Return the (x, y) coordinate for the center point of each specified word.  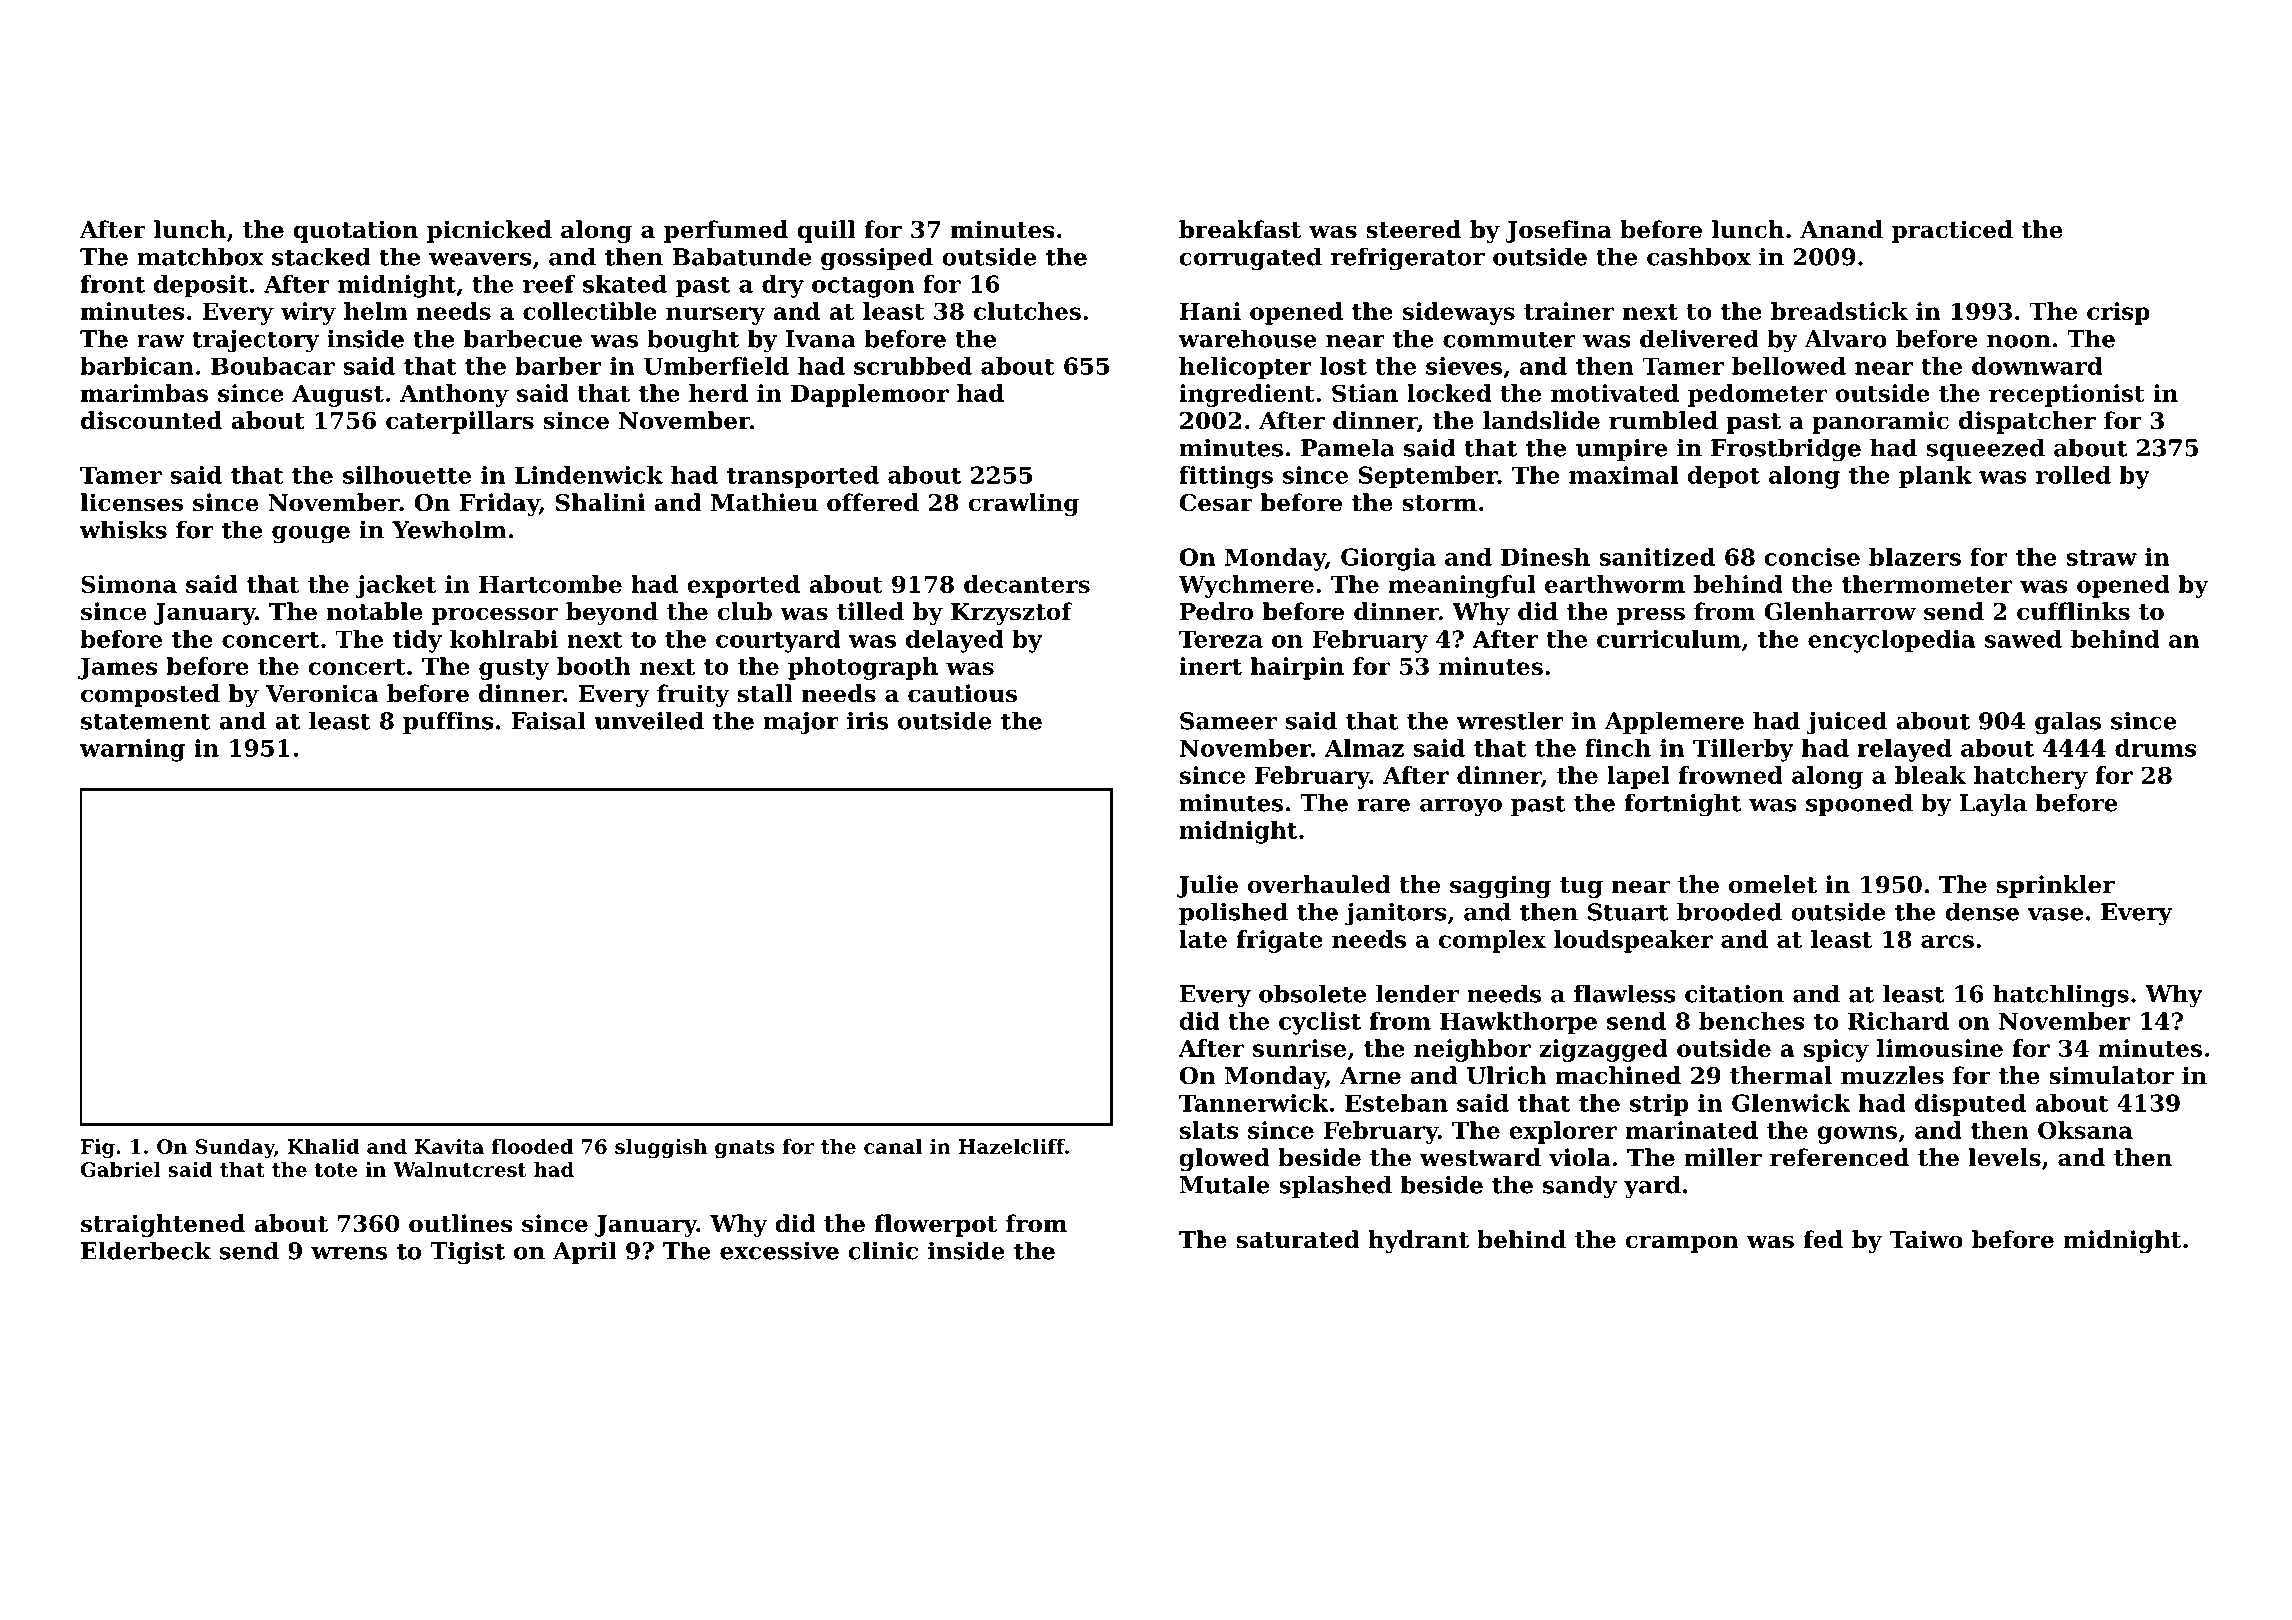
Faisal (548, 720)
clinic (883, 1250)
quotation (355, 231)
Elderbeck (146, 1250)
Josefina (1558, 231)
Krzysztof (1012, 613)
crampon (1682, 1244)
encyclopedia (1891, 641)
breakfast (1240, 229)
